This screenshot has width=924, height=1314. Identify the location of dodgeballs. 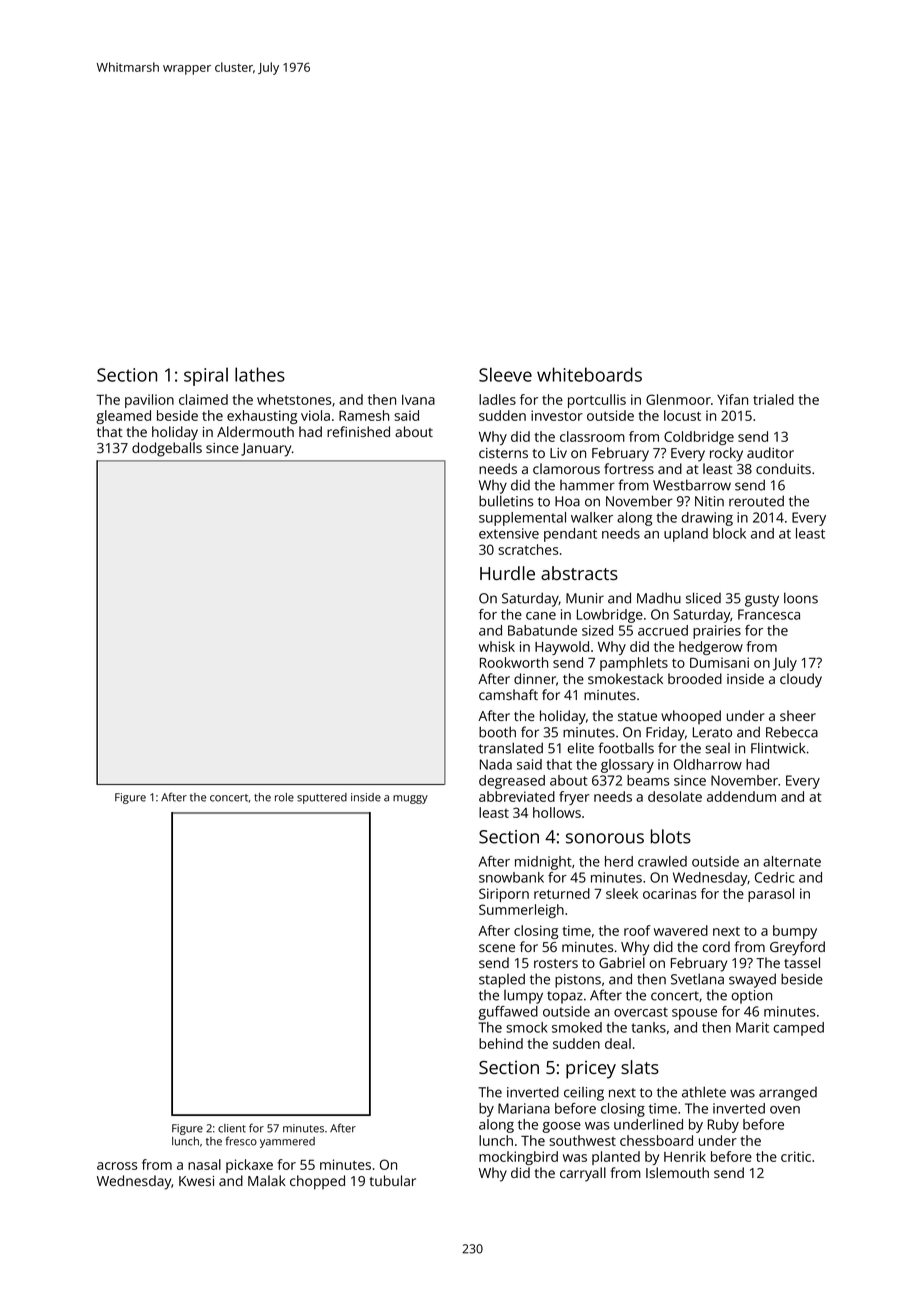
(167, 449).
